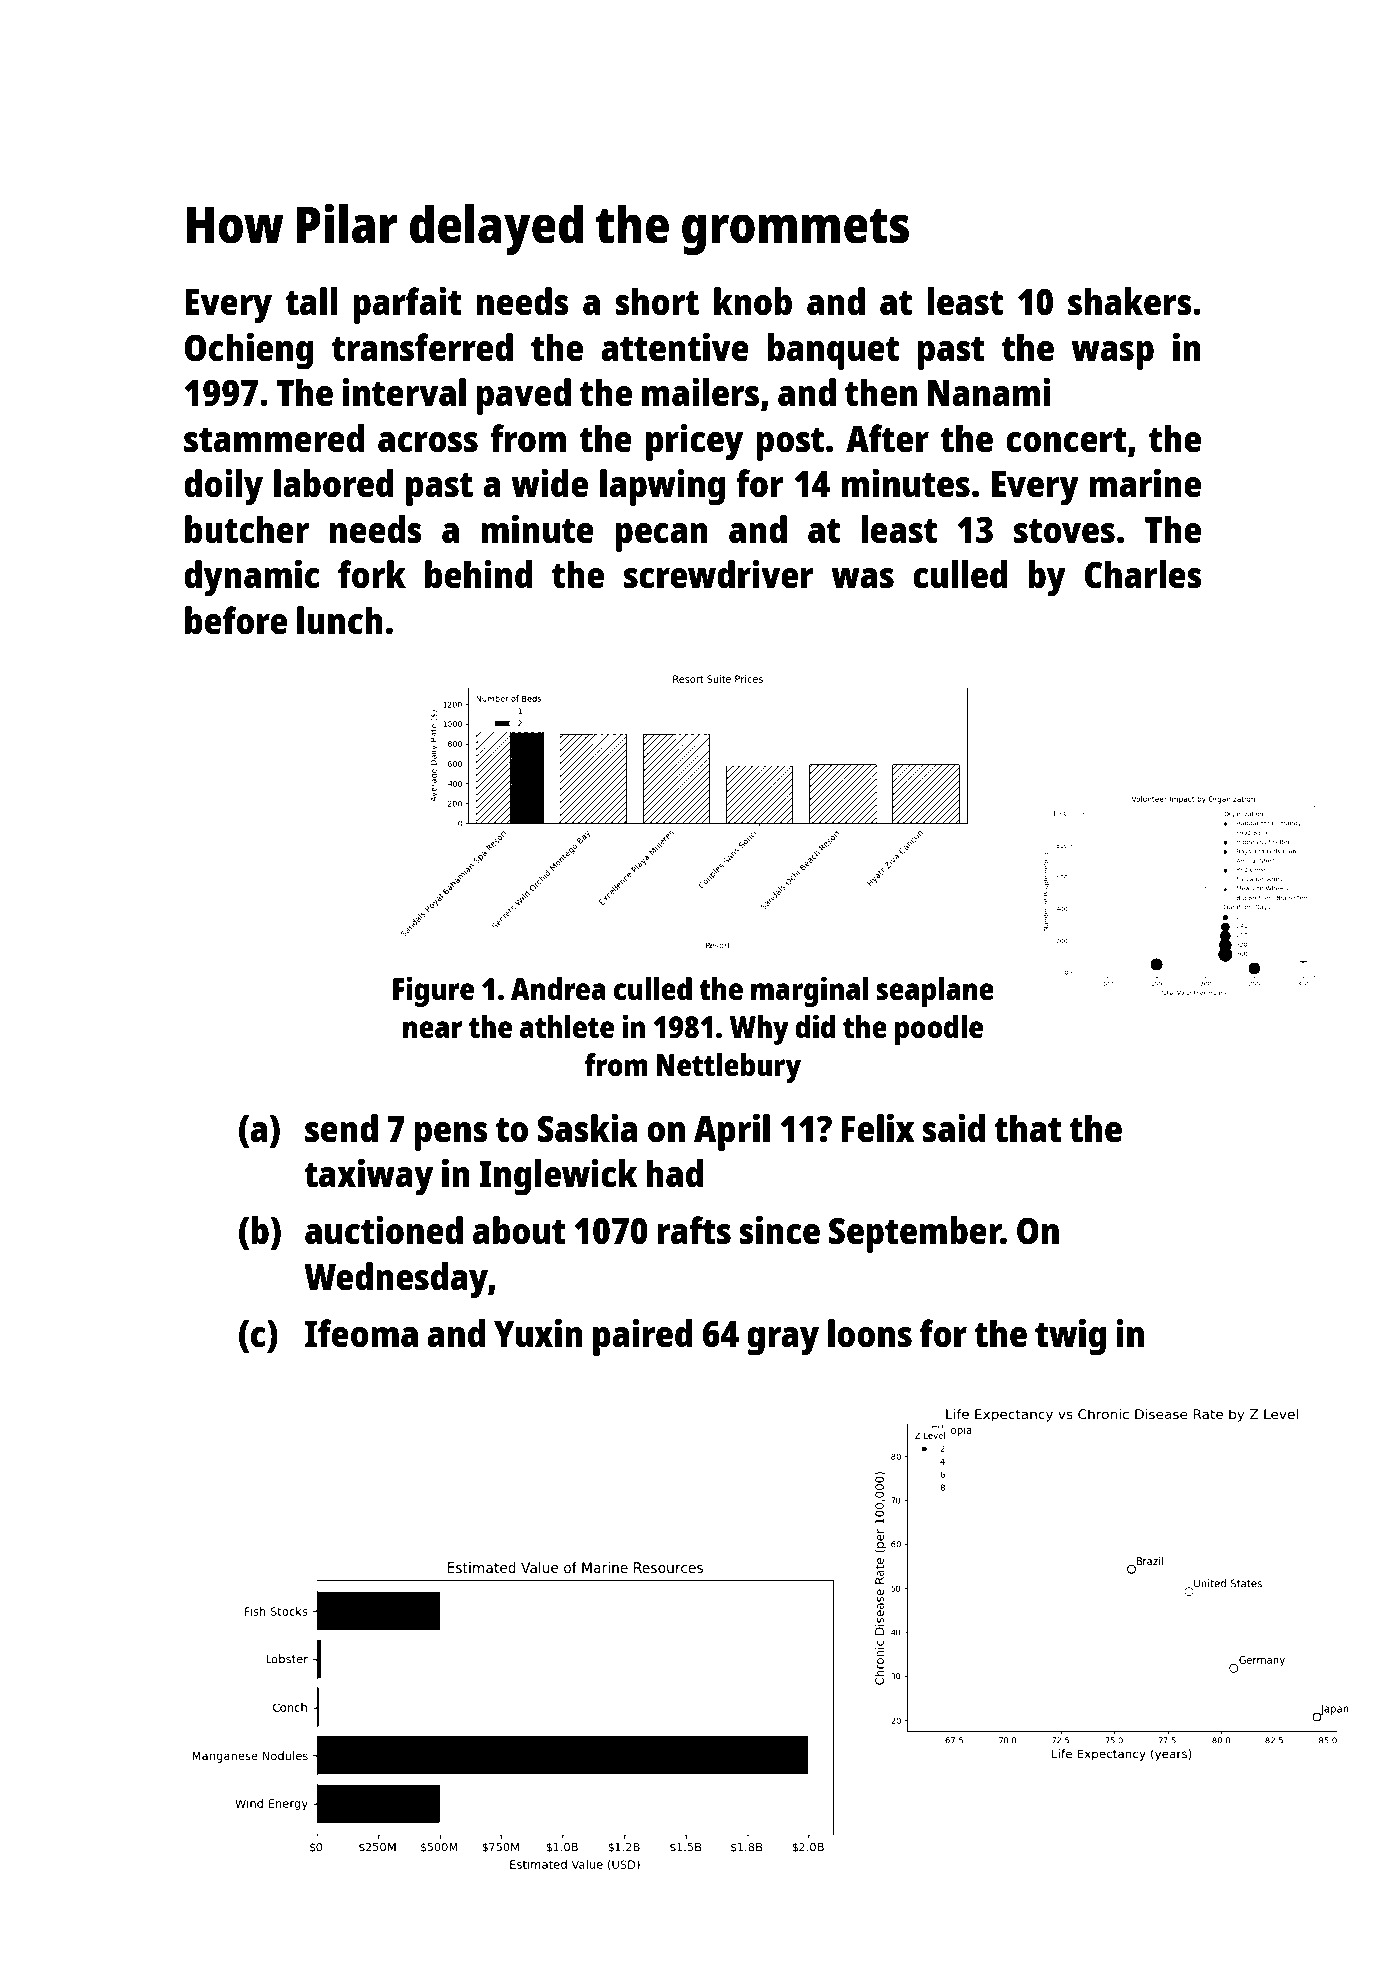 This page has height=1969, width=1386. I want to click on near, so click(432, 1029).
